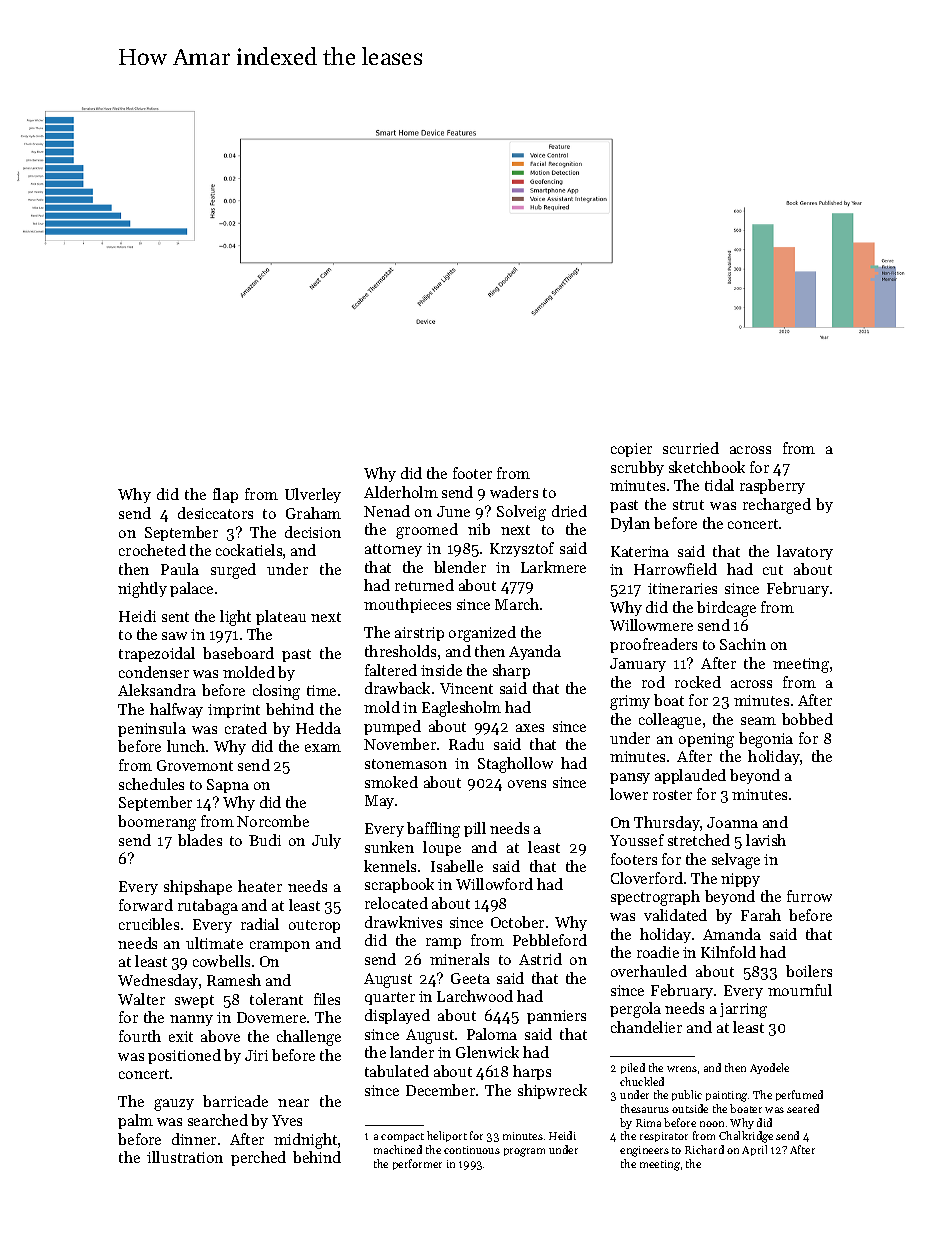  I want to click on Ramesh, so click(234, 980).
